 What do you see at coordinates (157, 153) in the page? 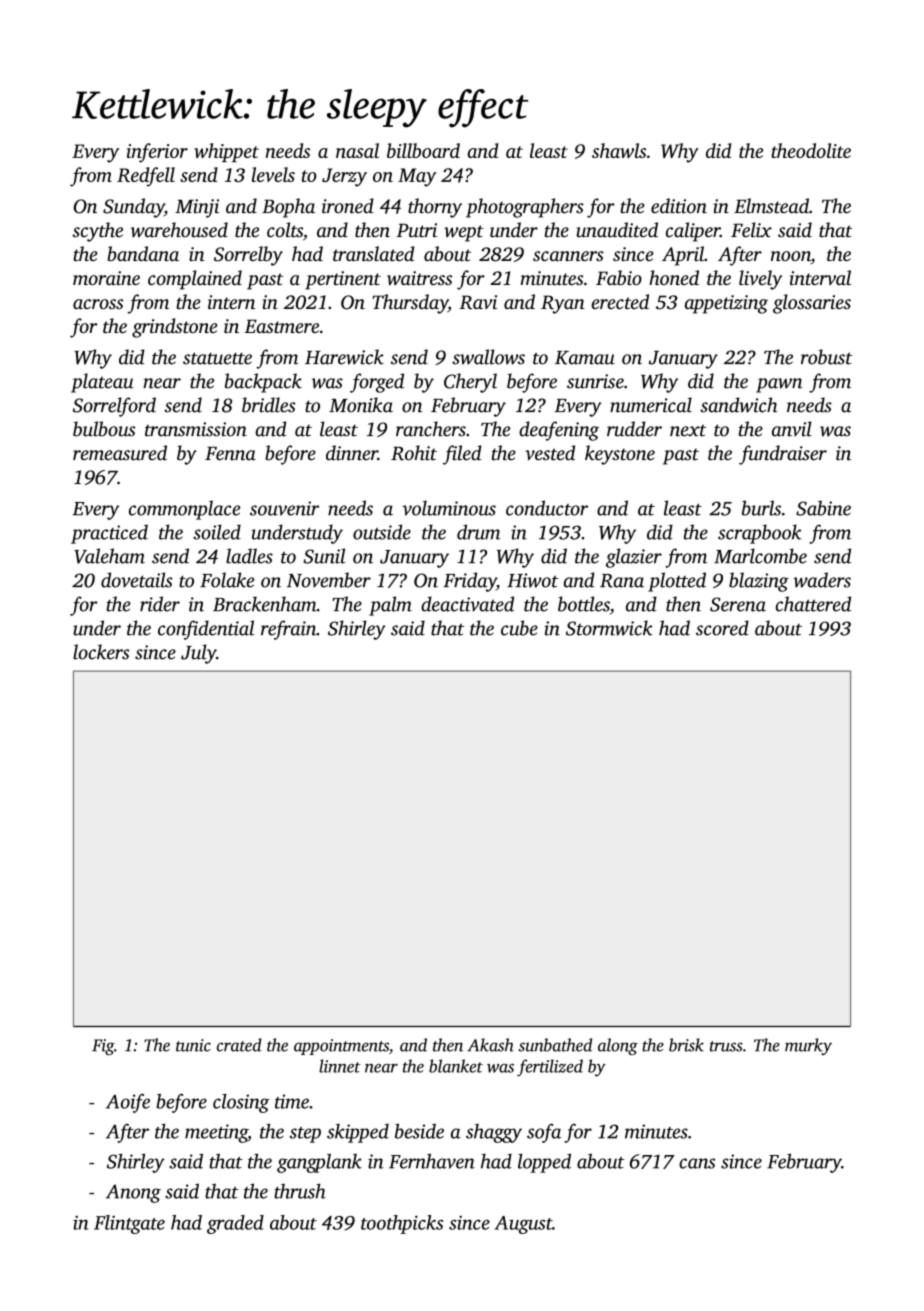
I see `inferior` at bounding box center [157, 153].
